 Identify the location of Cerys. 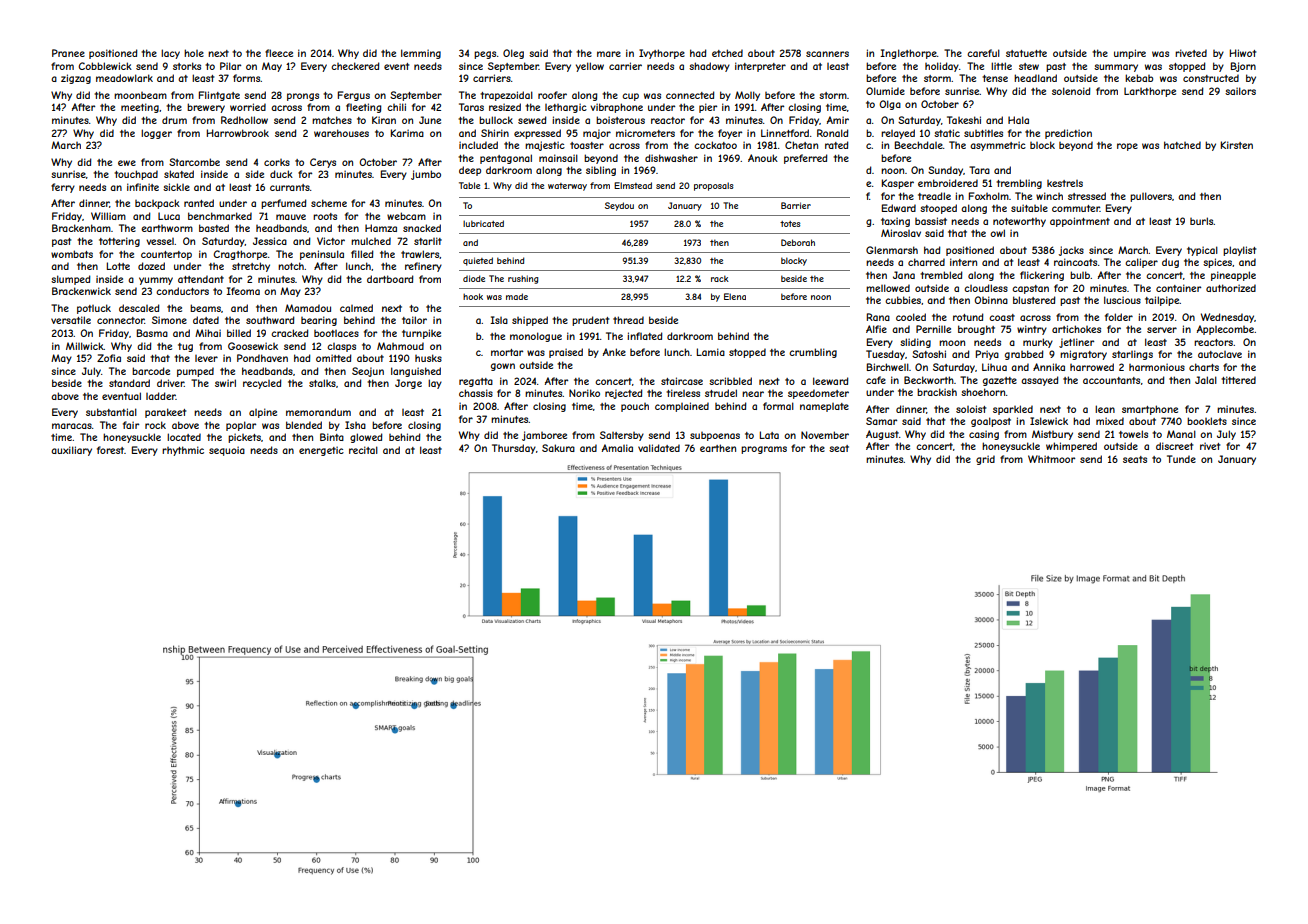
(323, 163).
